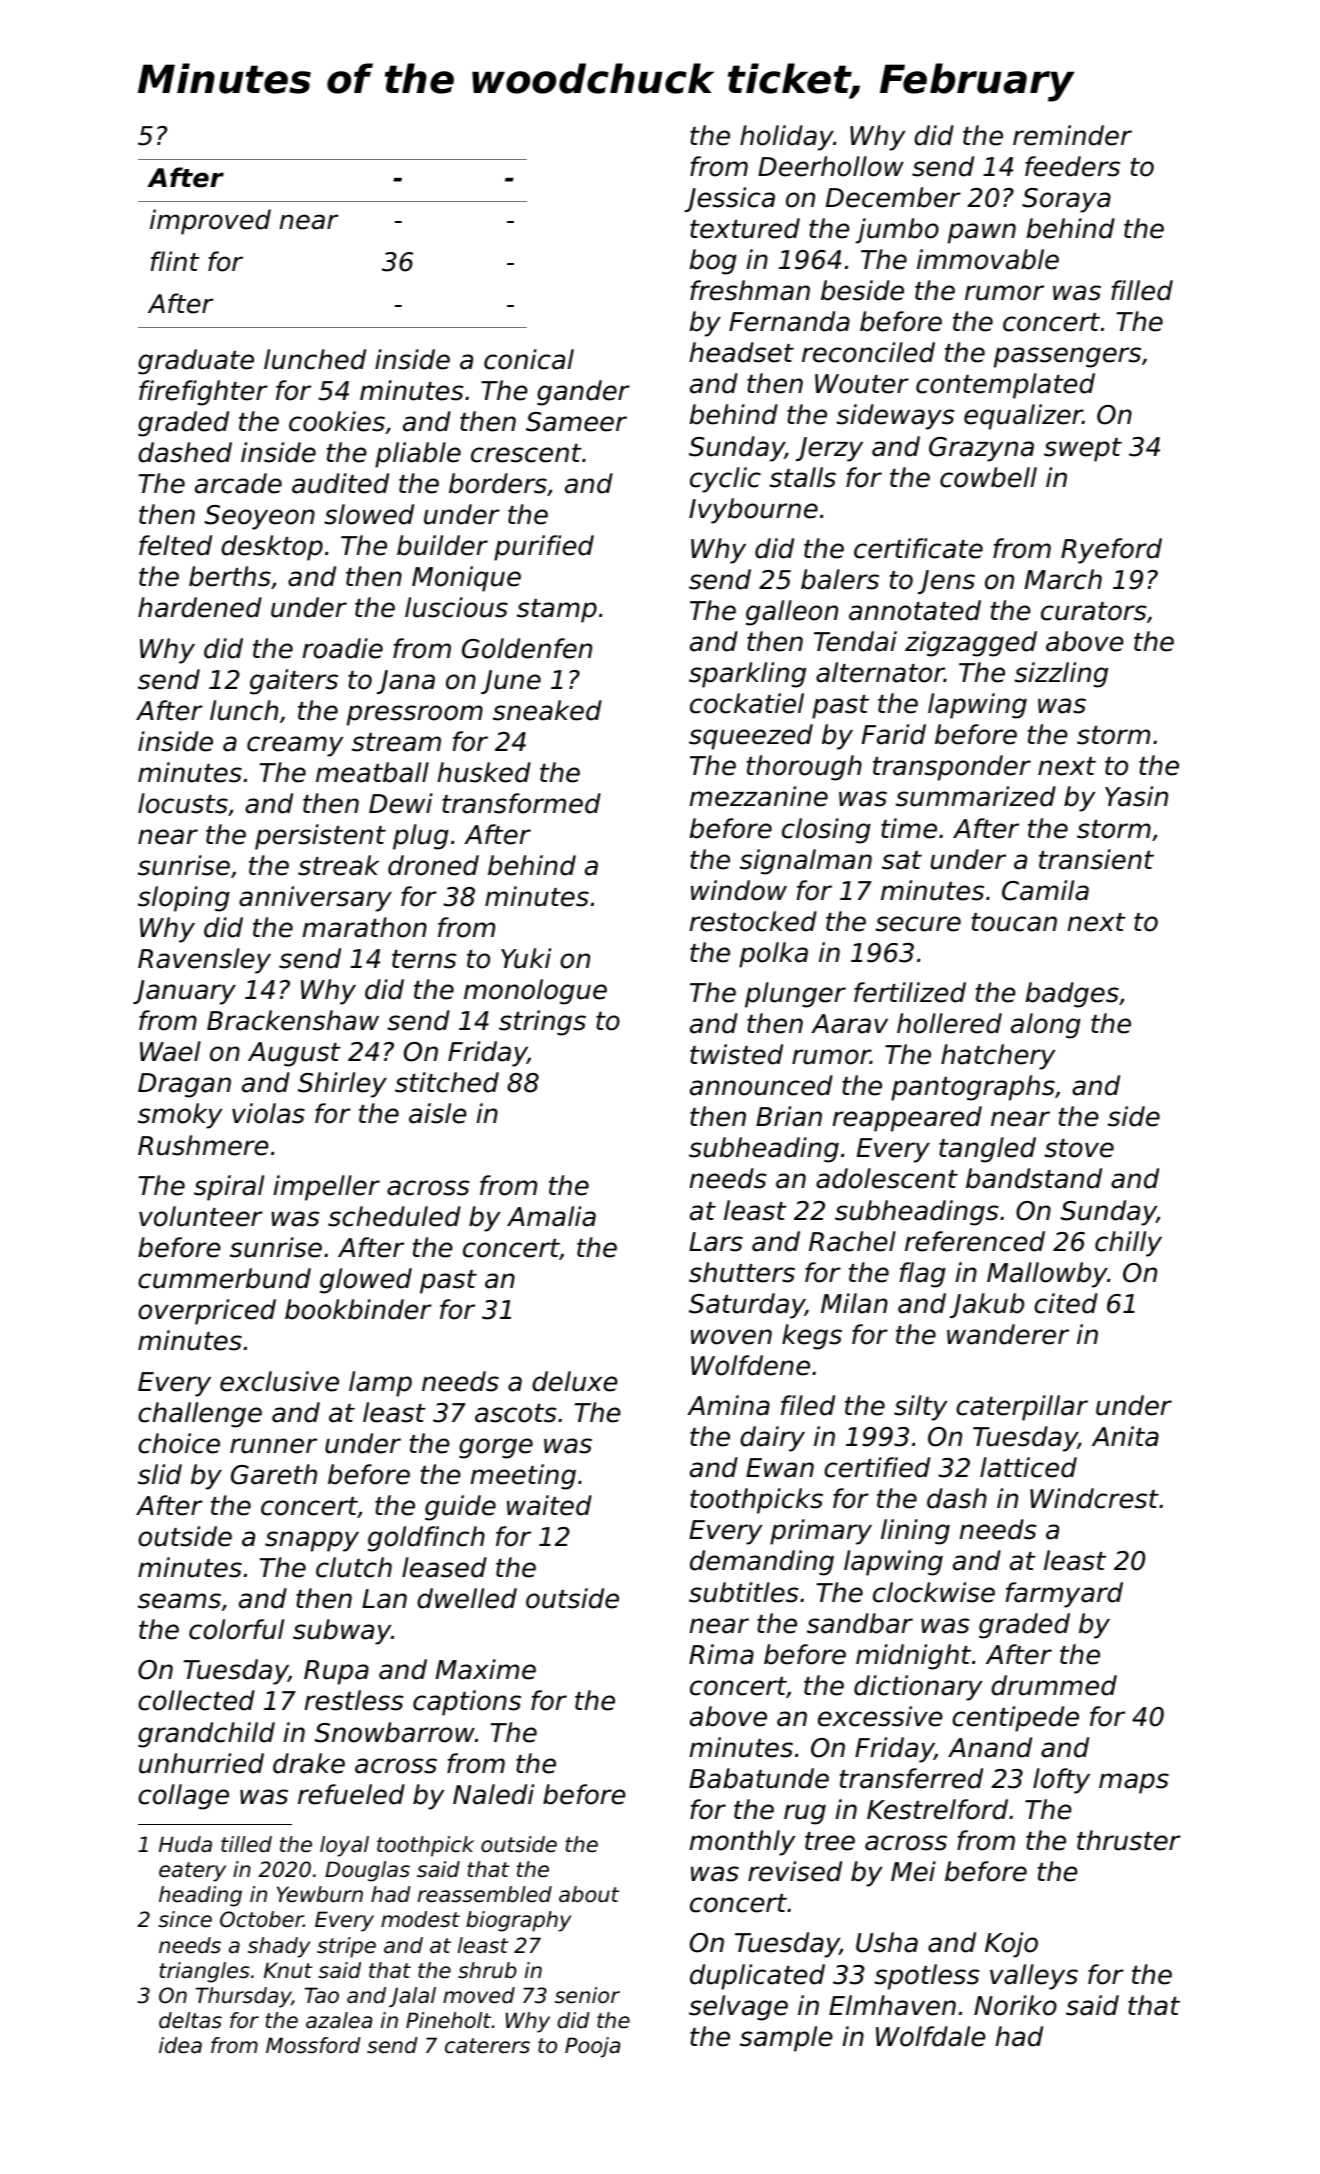 The image size is (1320, 2174). What do you see at coordinates (759, 796) in the screenshot?
I see `mezzanine` at bounding box center [759, 796].
